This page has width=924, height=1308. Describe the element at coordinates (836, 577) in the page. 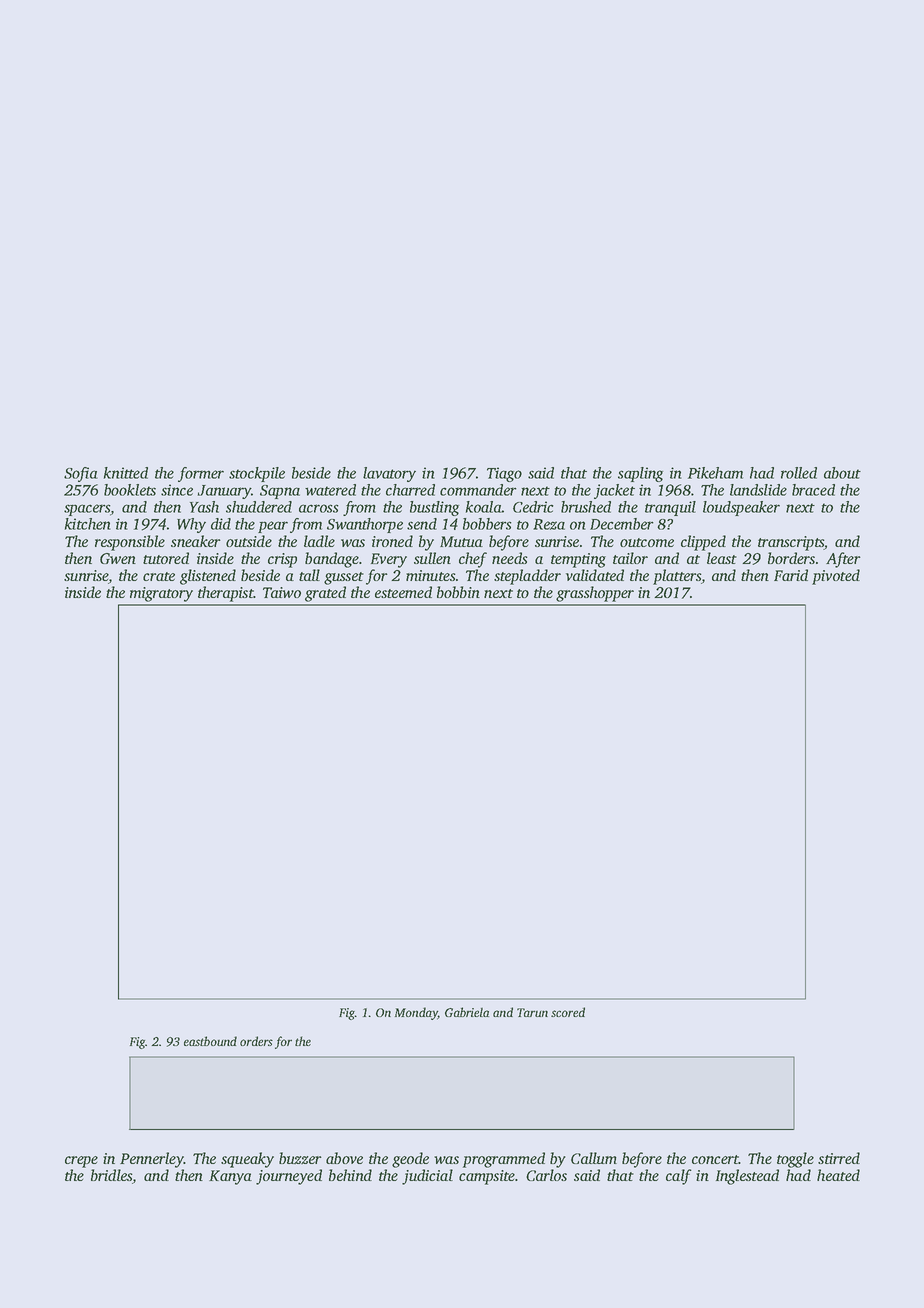

I see `pivoted` at that location.
